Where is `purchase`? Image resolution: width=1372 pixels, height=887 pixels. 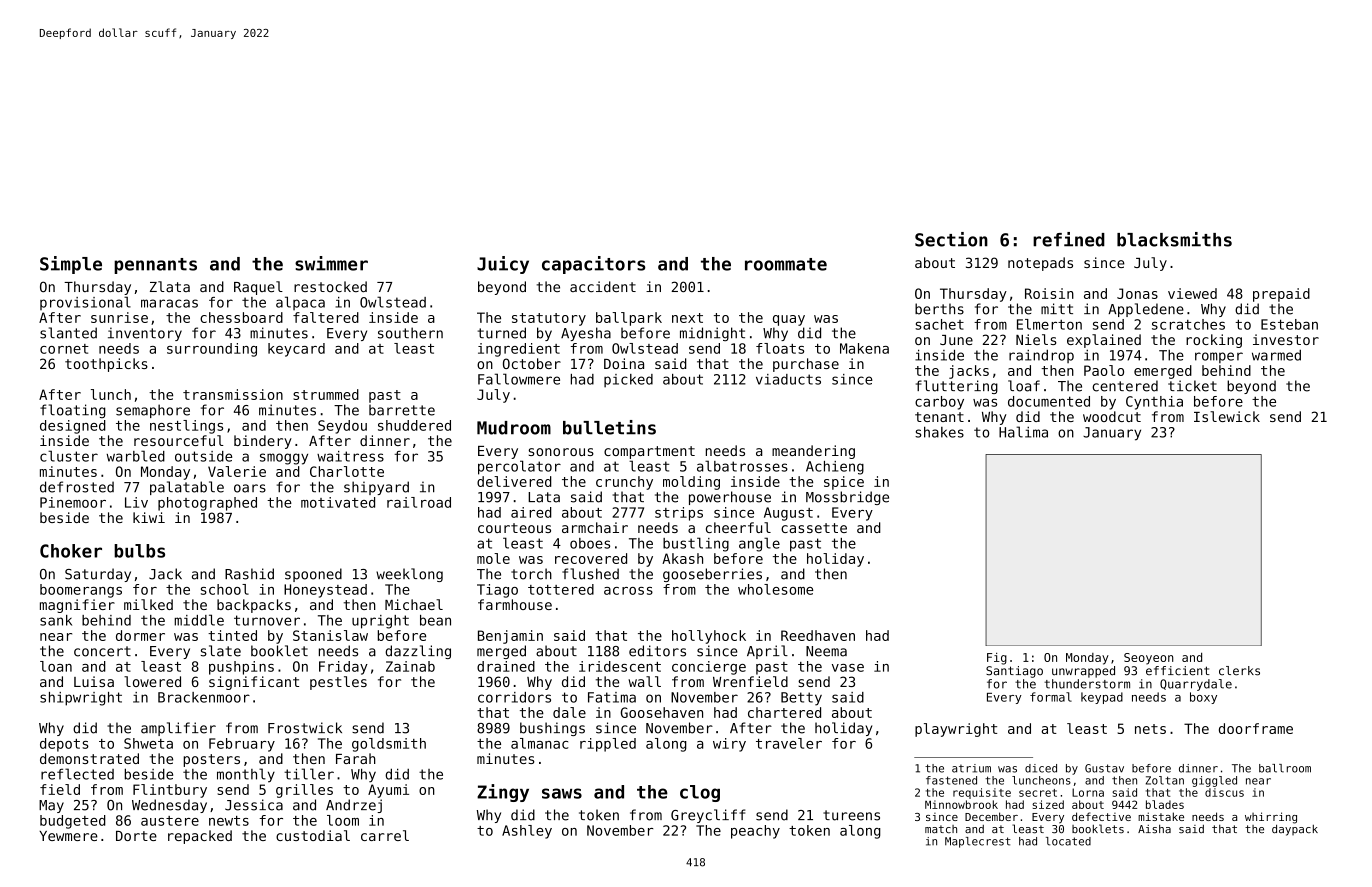
purchase is located at coordinates (806, 365).
